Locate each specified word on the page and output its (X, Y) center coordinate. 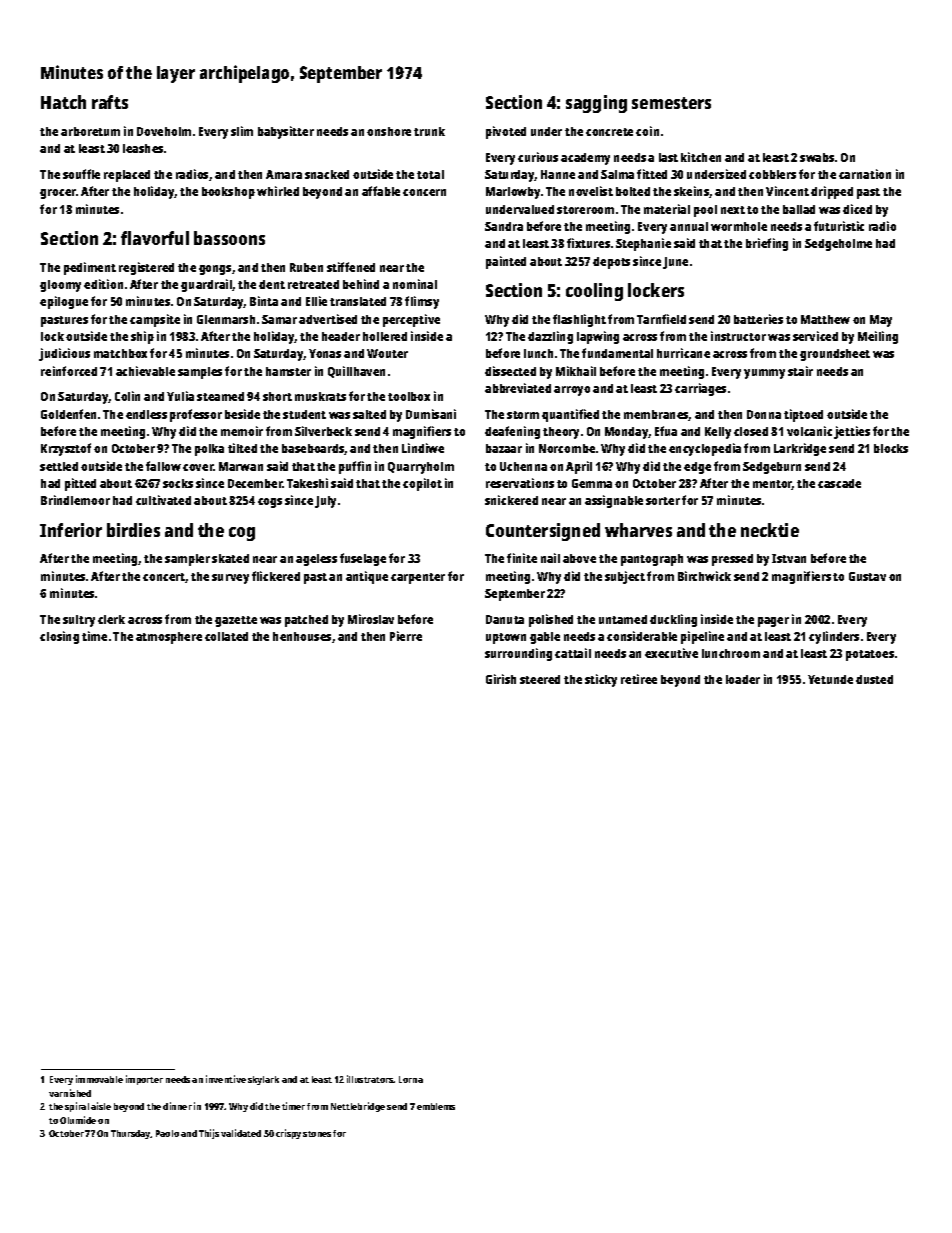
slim (242, 131)
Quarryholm (421, 468)
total (430, 174)
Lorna (411, 1079)
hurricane (683, 353)
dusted (874, 679)
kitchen (701, 157)
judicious (64, 354)
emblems (436, 1106)
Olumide (78, 1120)
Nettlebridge (358, 1107)
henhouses (302, 636)
